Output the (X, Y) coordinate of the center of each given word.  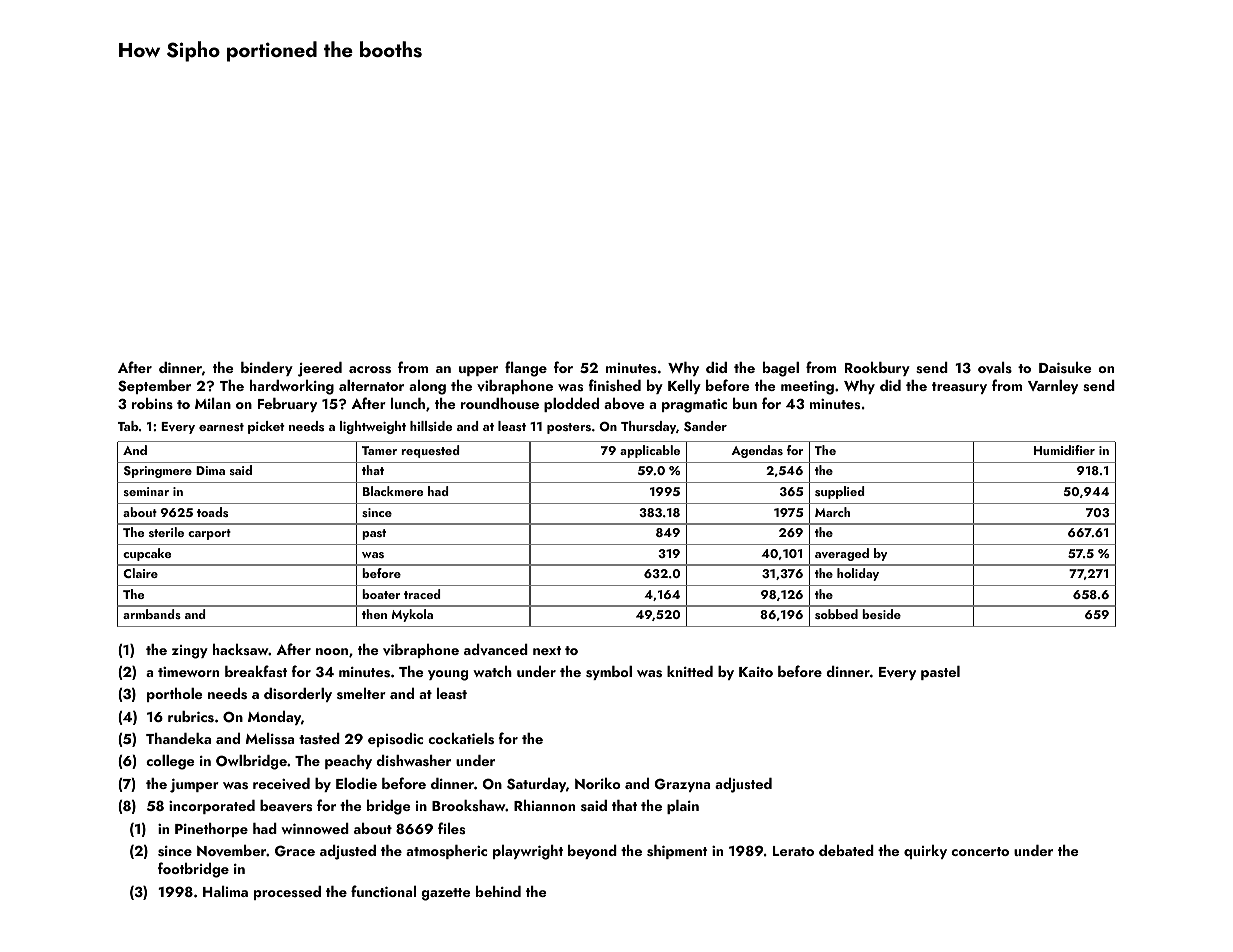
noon (332, 651)
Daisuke (1065, 367)
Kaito (756, 672)
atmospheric (446, 852)
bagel (781, 369)
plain (683, 807)
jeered (320, 369)
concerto (980, 851)
